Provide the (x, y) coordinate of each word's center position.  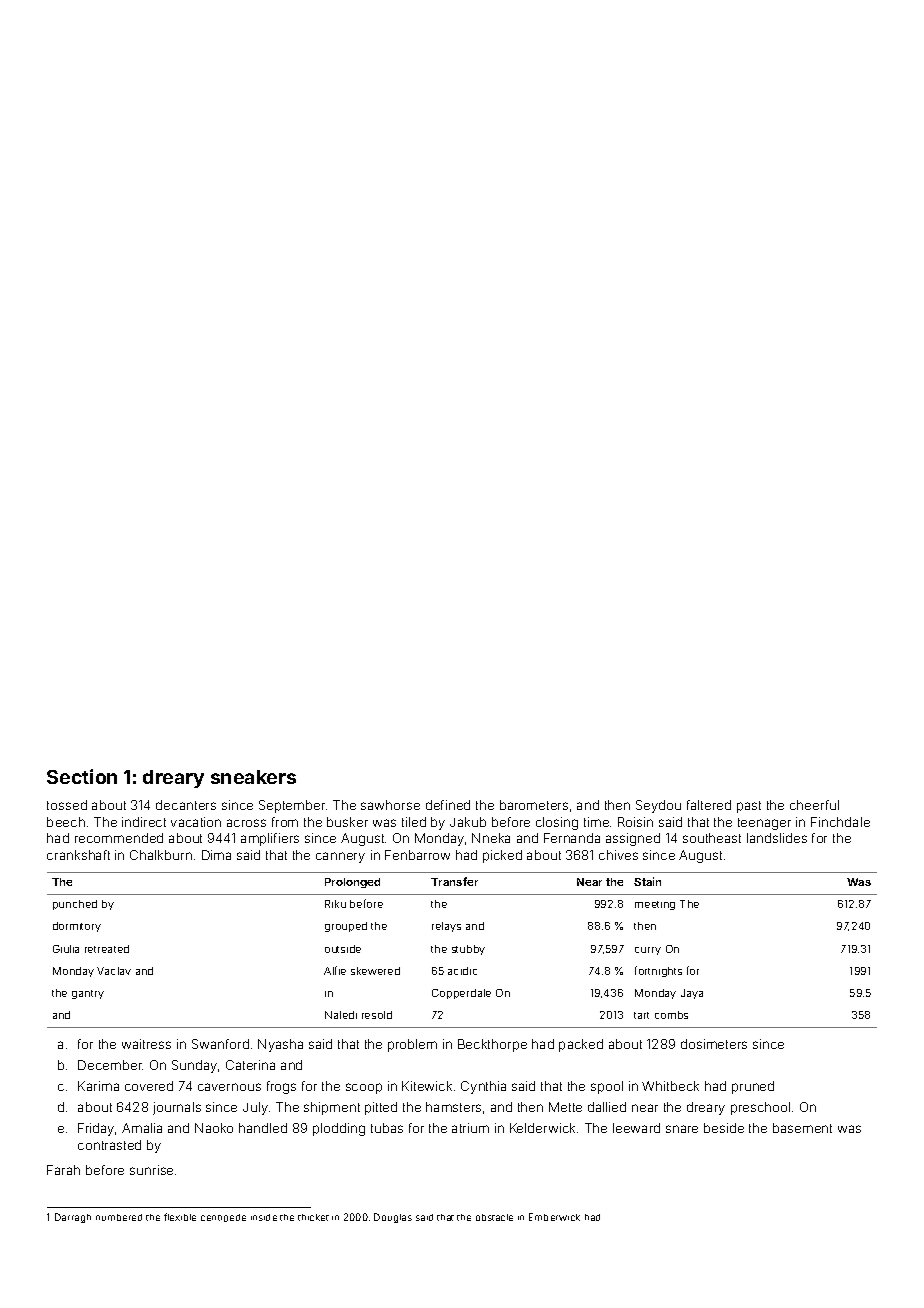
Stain (647, 881)
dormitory (77, 927)
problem (412, 1045)
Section (82, 776)
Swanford (220, 1044)
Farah (63, 1170)
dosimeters (714, 1044)
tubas (387, 1128)
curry (648, 951)
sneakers (253, 777)
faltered (709, 805)
